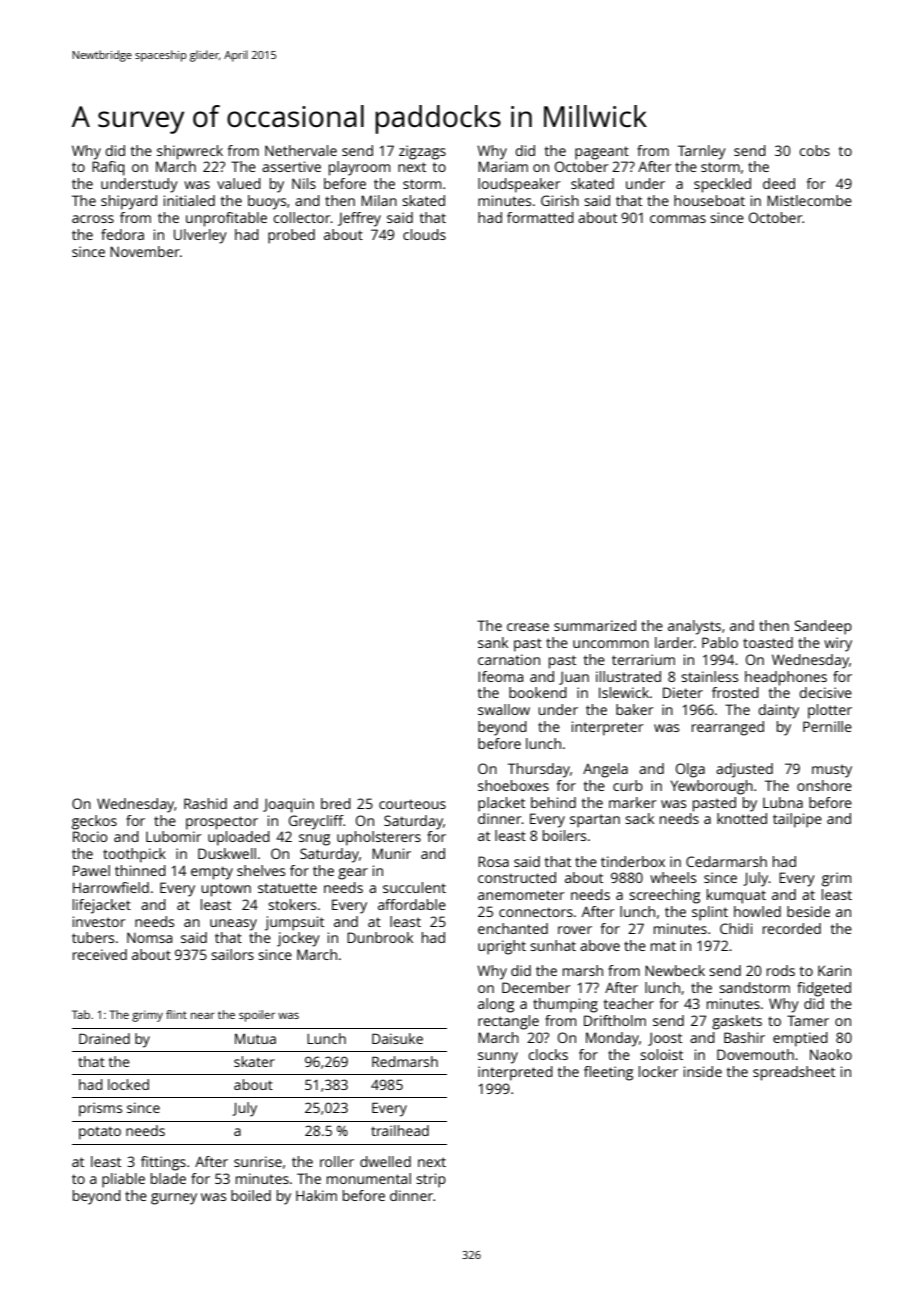 The width and height of the image is (924, 1308). I want to click on analysts, so click(694, 627).
